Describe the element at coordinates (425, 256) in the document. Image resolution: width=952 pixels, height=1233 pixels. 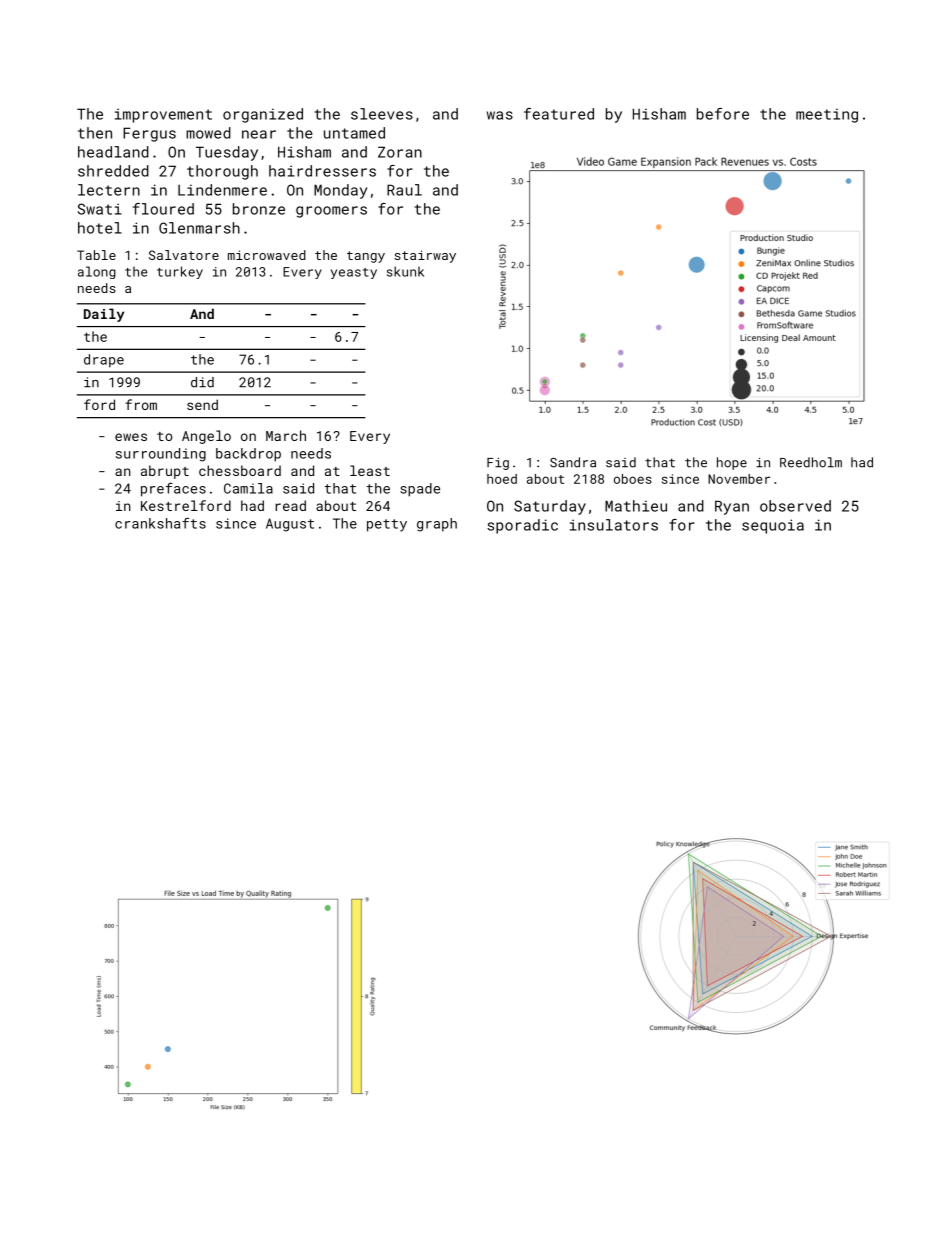
I see `stairway` at that location.
